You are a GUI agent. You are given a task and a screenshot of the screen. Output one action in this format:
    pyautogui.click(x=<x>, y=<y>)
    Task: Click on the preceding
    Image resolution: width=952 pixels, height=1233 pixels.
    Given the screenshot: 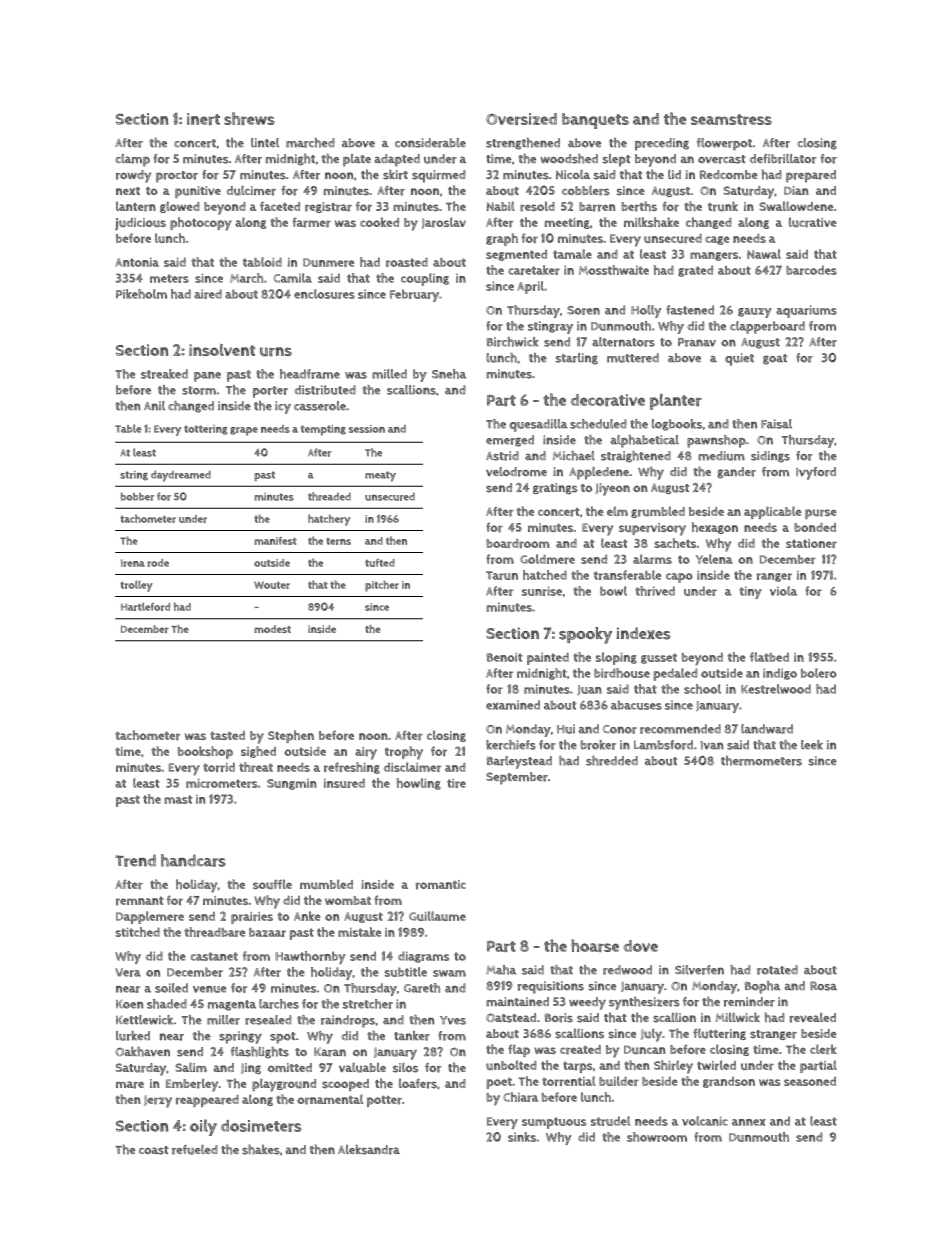 What is the action you would take?
    pyautogui.click(x=662, y=144)
